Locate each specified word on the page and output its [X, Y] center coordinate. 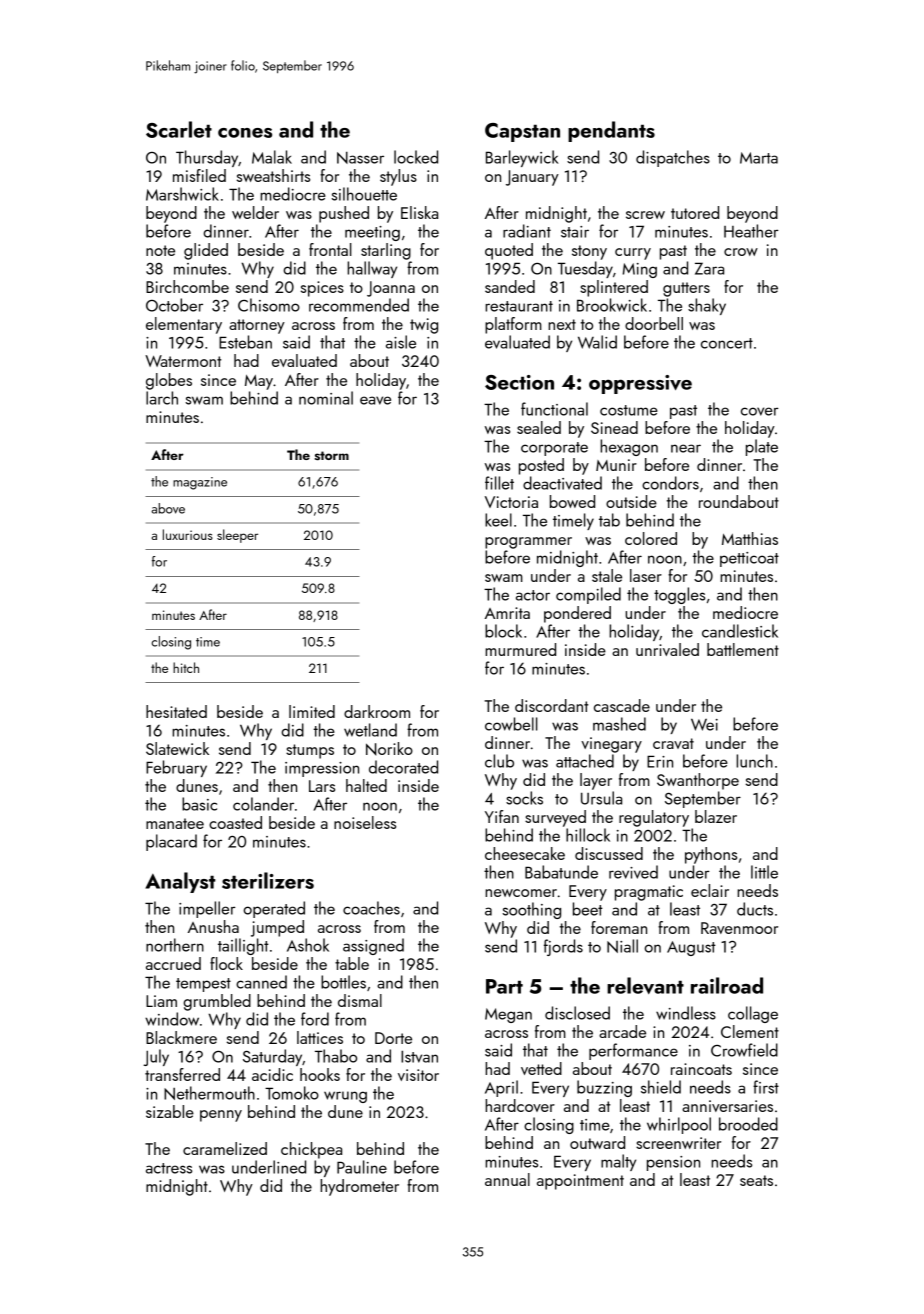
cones [245, 133]
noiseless [365, 822]
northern [175, 945]
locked [416, 157]
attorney [257, 326]
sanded [510, 286]
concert [727, 343]
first [766, 1087]
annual [507, 1179]
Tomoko [292, 1093]
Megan [508, 1015]
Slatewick [177, 748]
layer [596, 781]
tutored [695, 212]
